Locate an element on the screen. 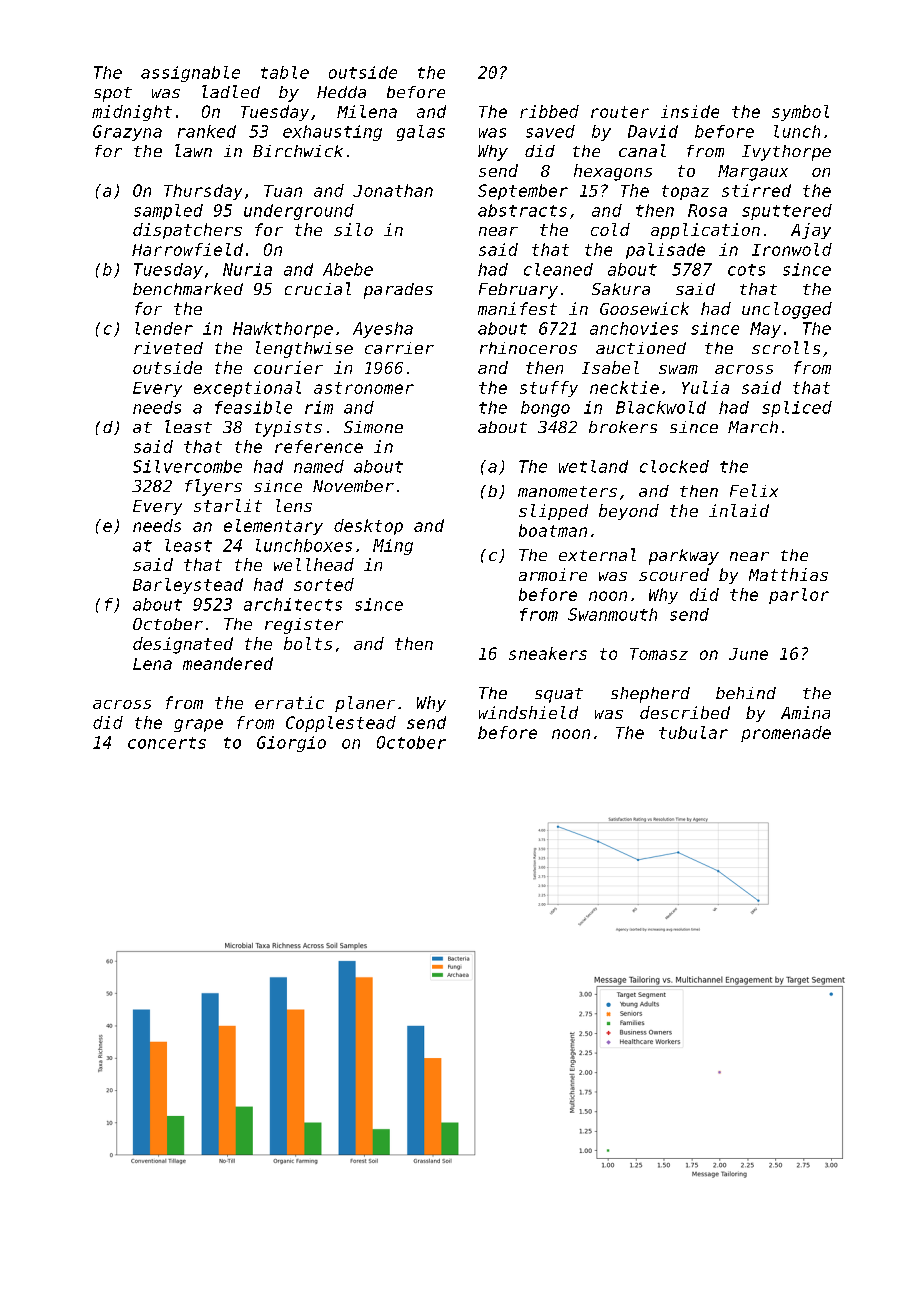 This screenshot has width=924, height=1308. Amina is located at coordinates (805, 712).
